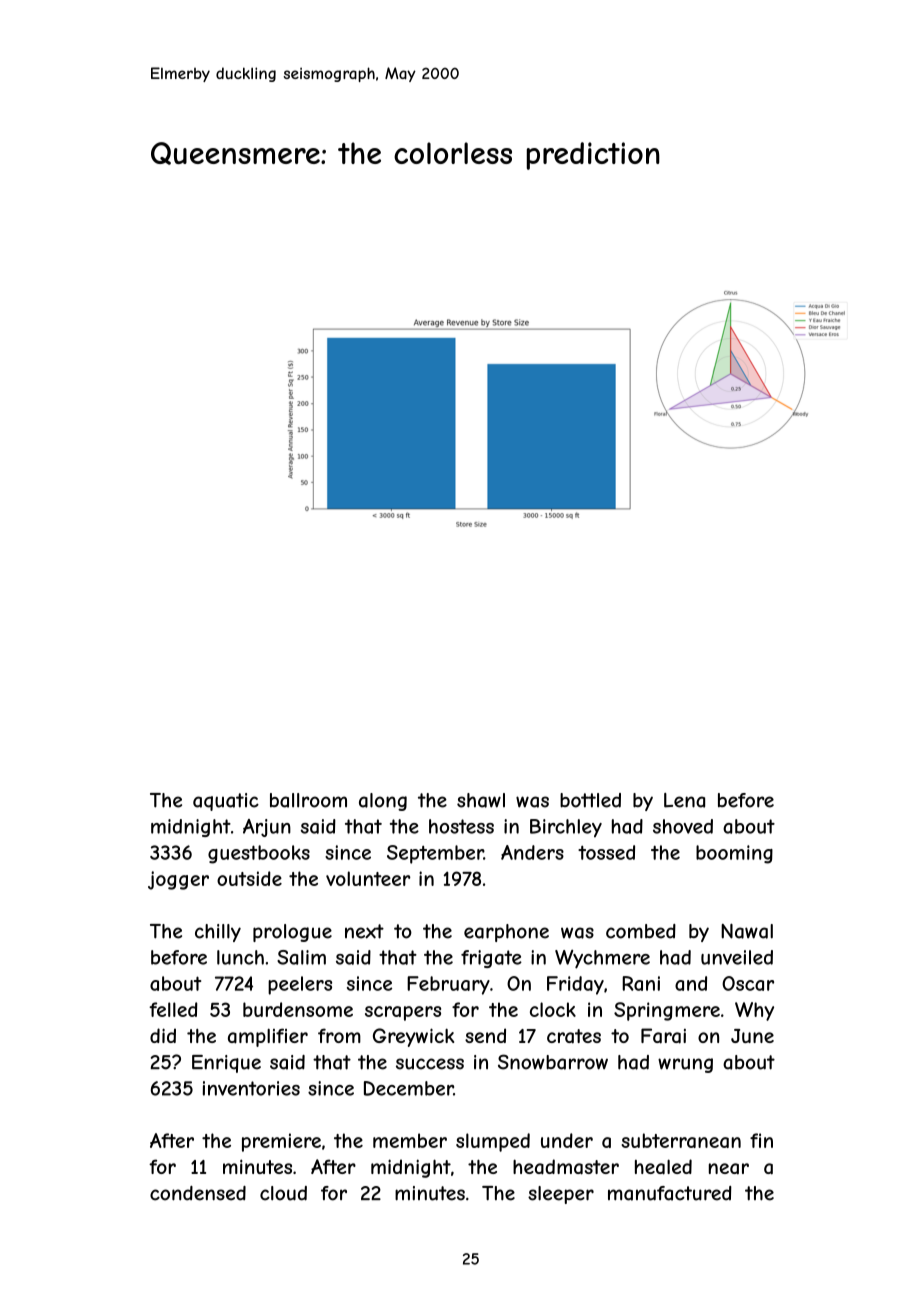  What do you see at coordinates (283, 1193) in the document?
I see `cloud` at bounding box center [283, 1193].
